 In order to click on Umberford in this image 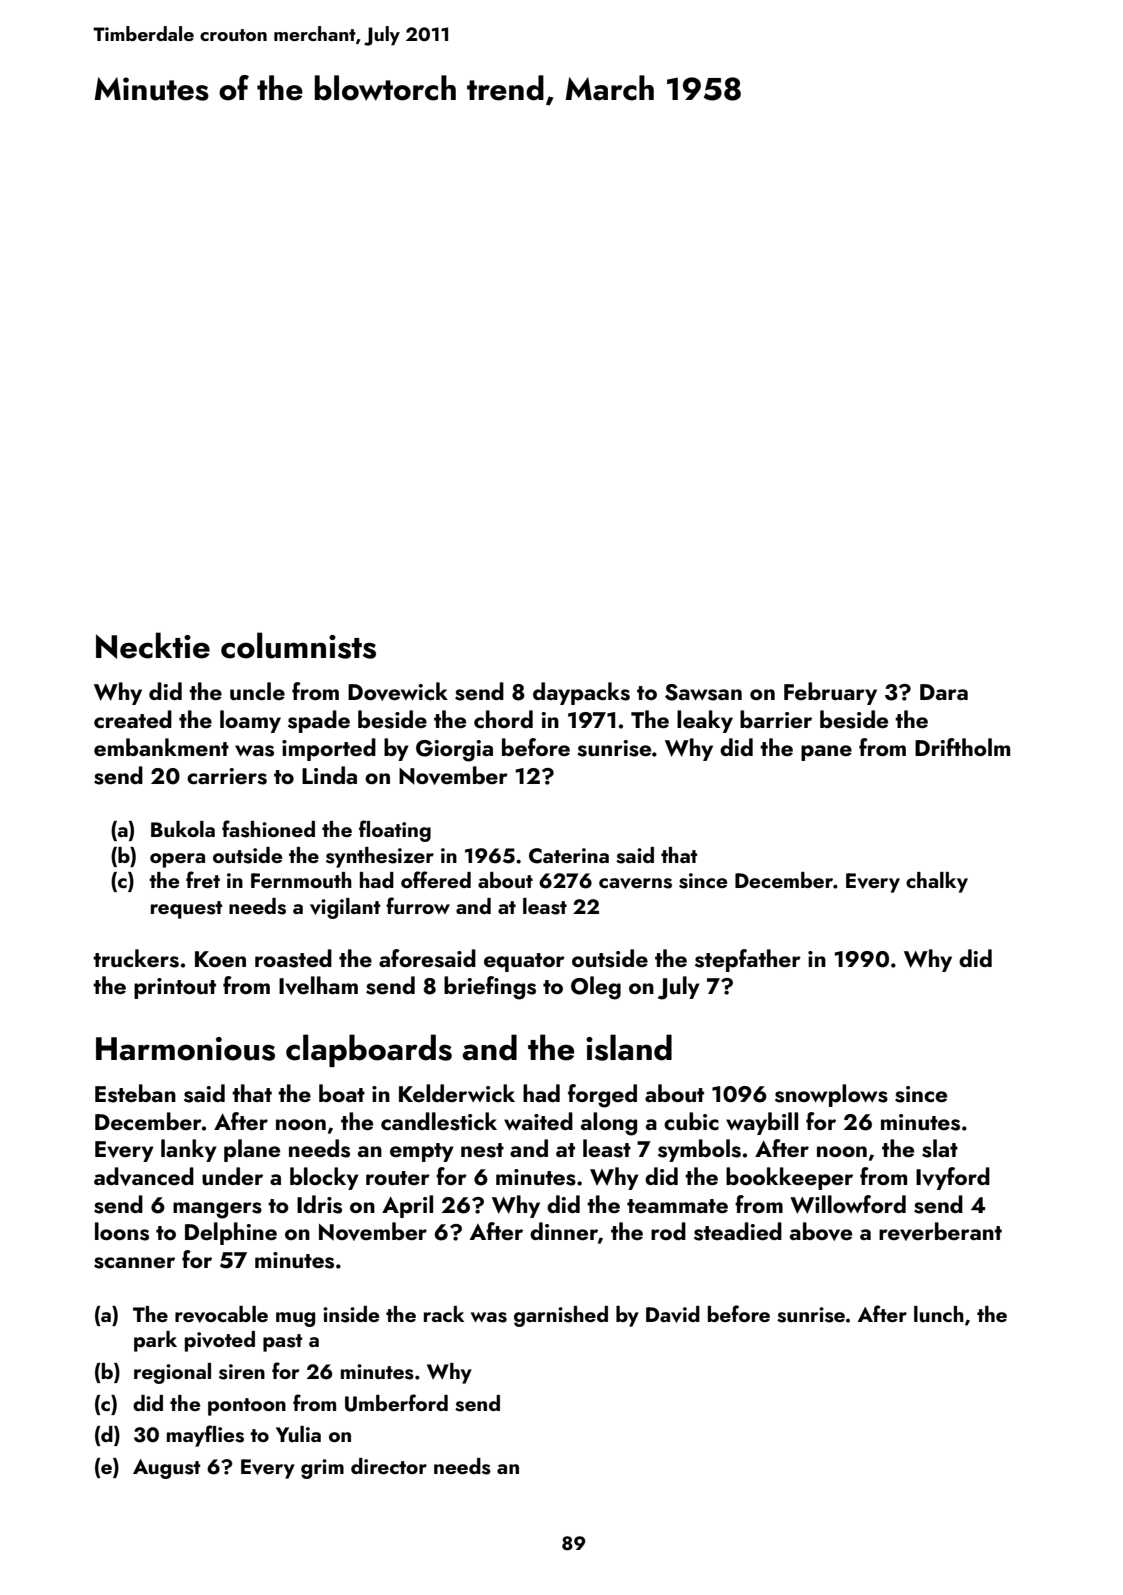, I will do `click(396, 1403)`.
